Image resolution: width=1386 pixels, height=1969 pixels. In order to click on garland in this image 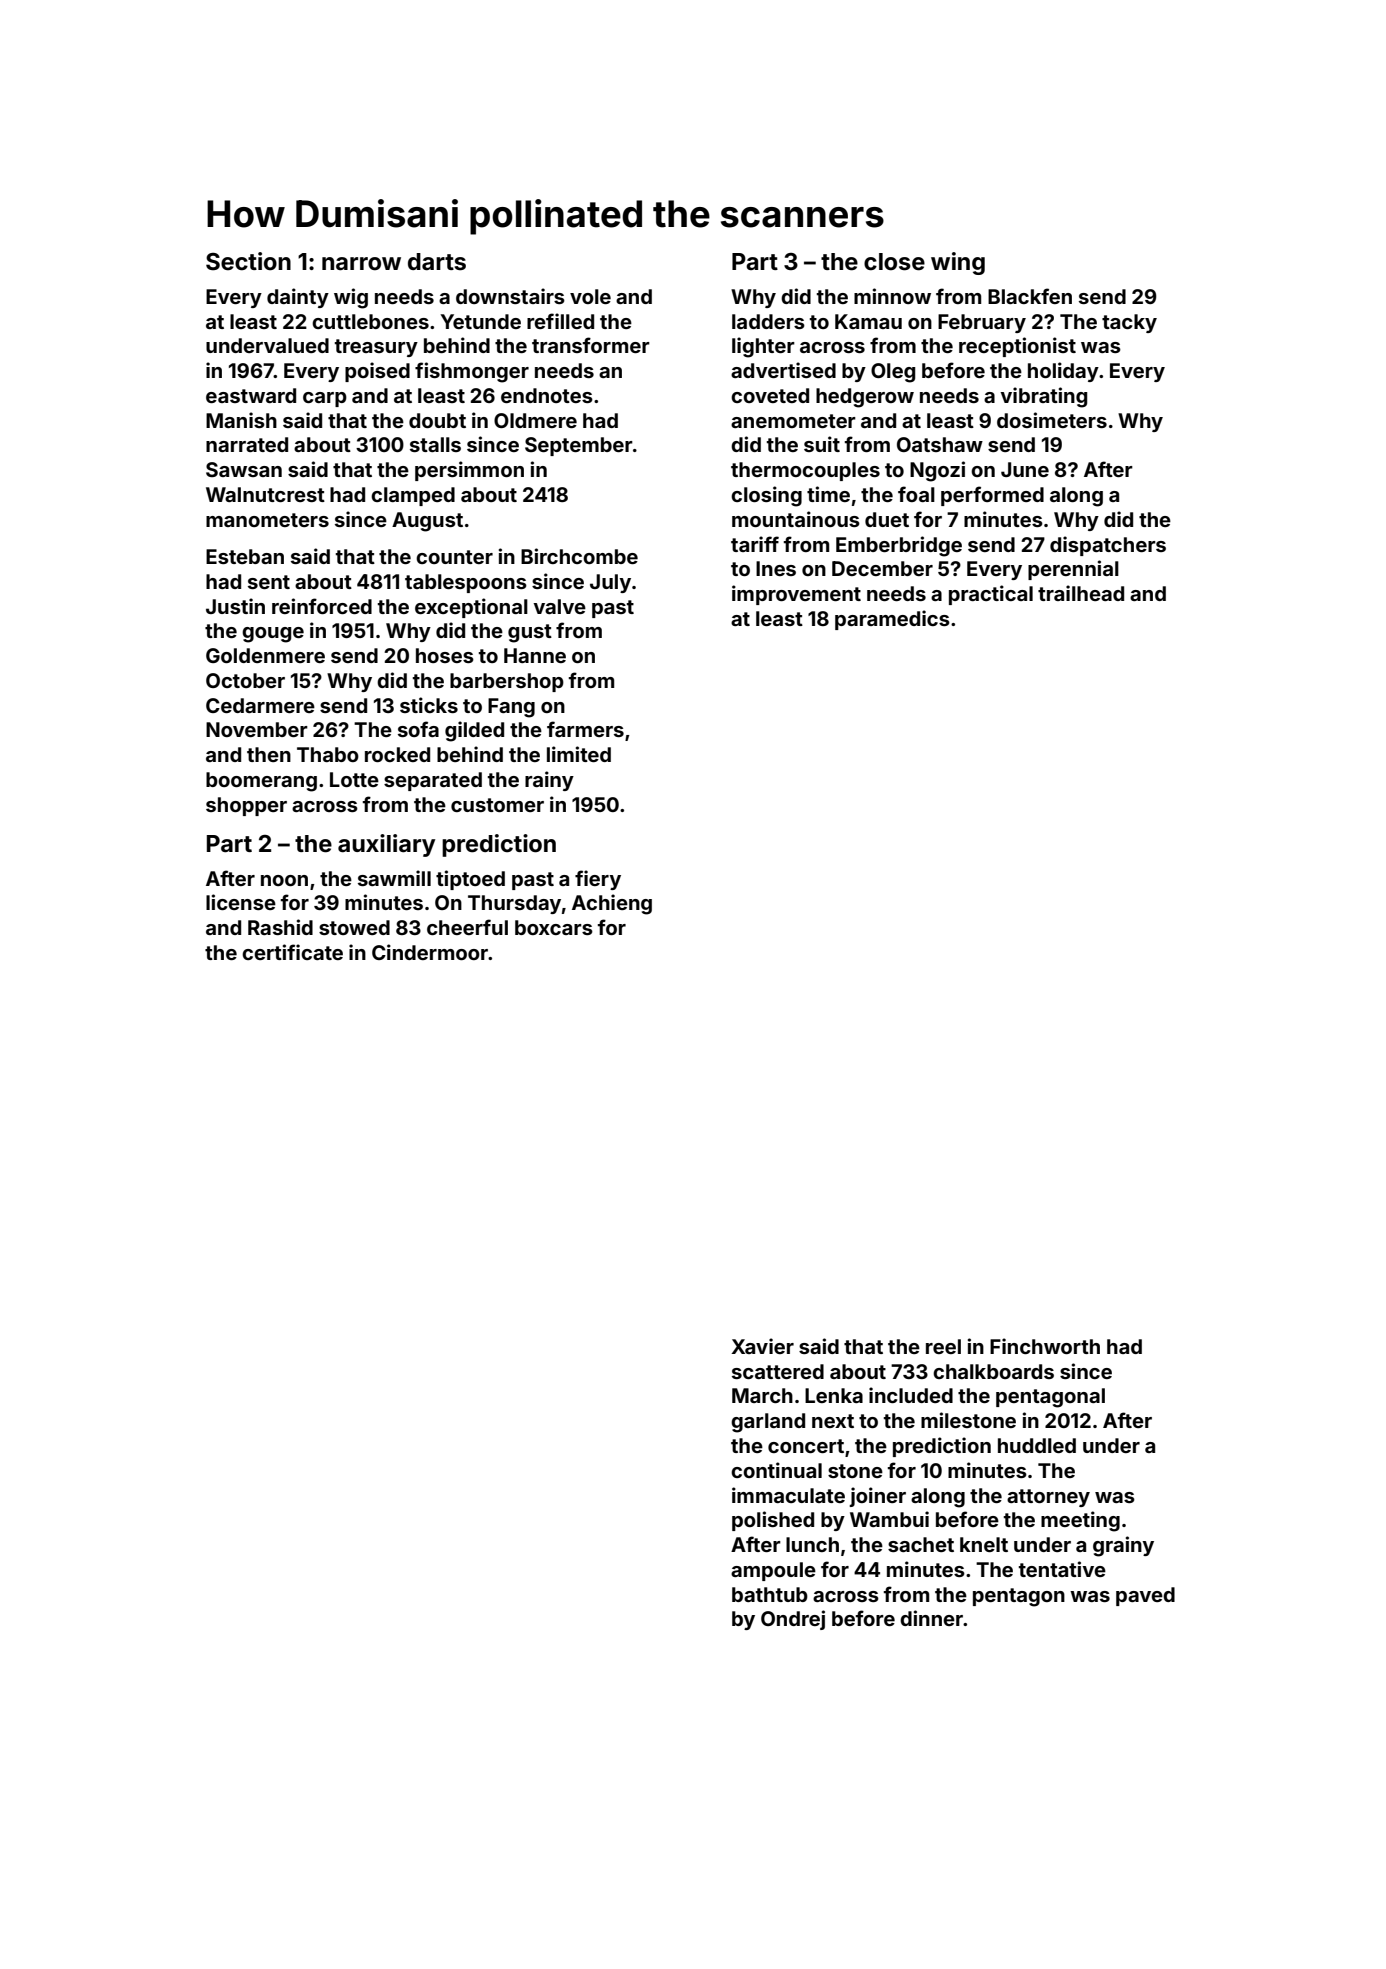, I will do `click(768, 1423)`.
